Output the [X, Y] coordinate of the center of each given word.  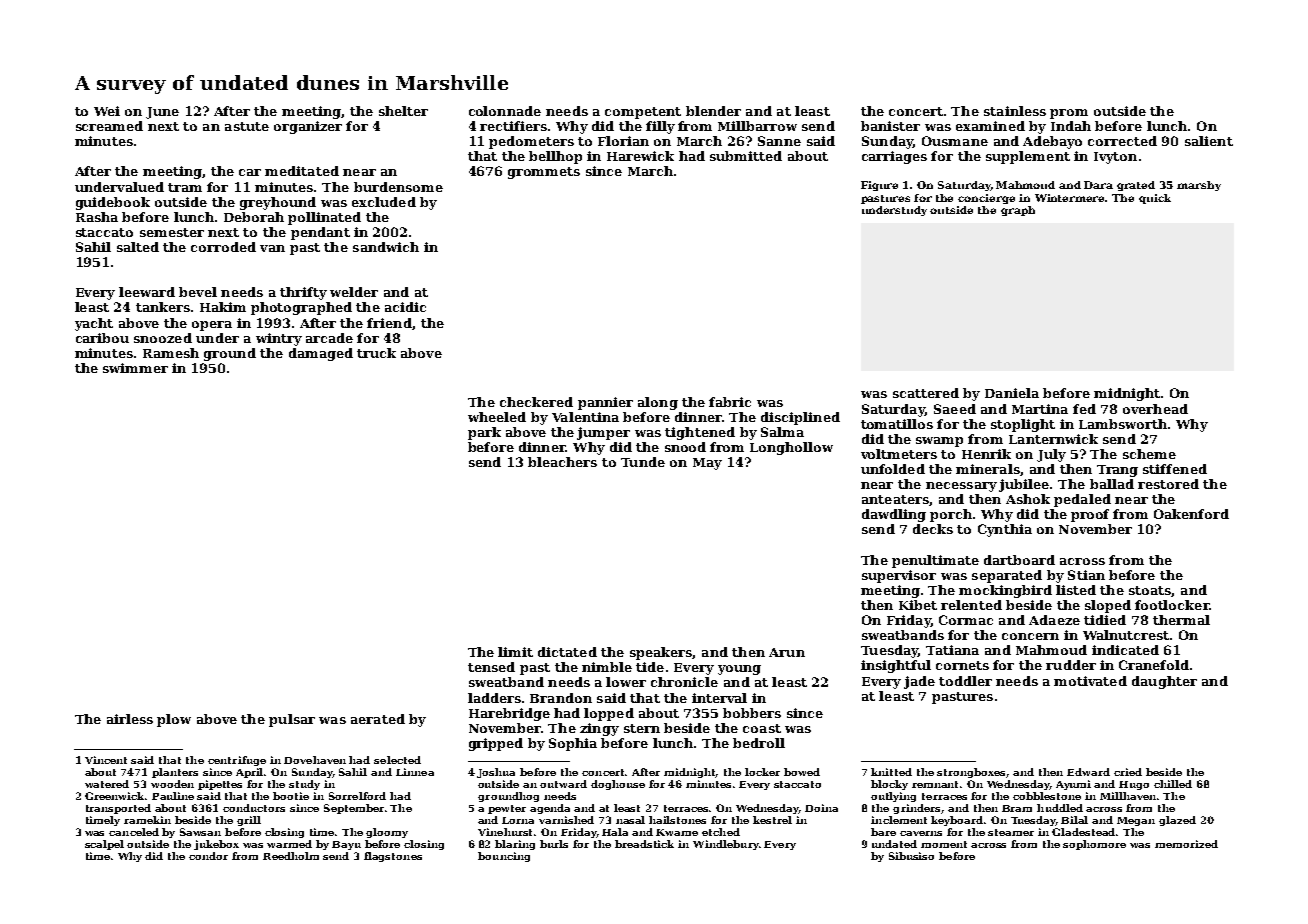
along [658, 403]
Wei [107, 111]
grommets [544, 173]
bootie [291, 796]
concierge [986, 199]
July [1051, 455]
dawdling [894, 515]
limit [515, 652]
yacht [94, 324]
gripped [496, 744]
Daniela [1012, 393]
